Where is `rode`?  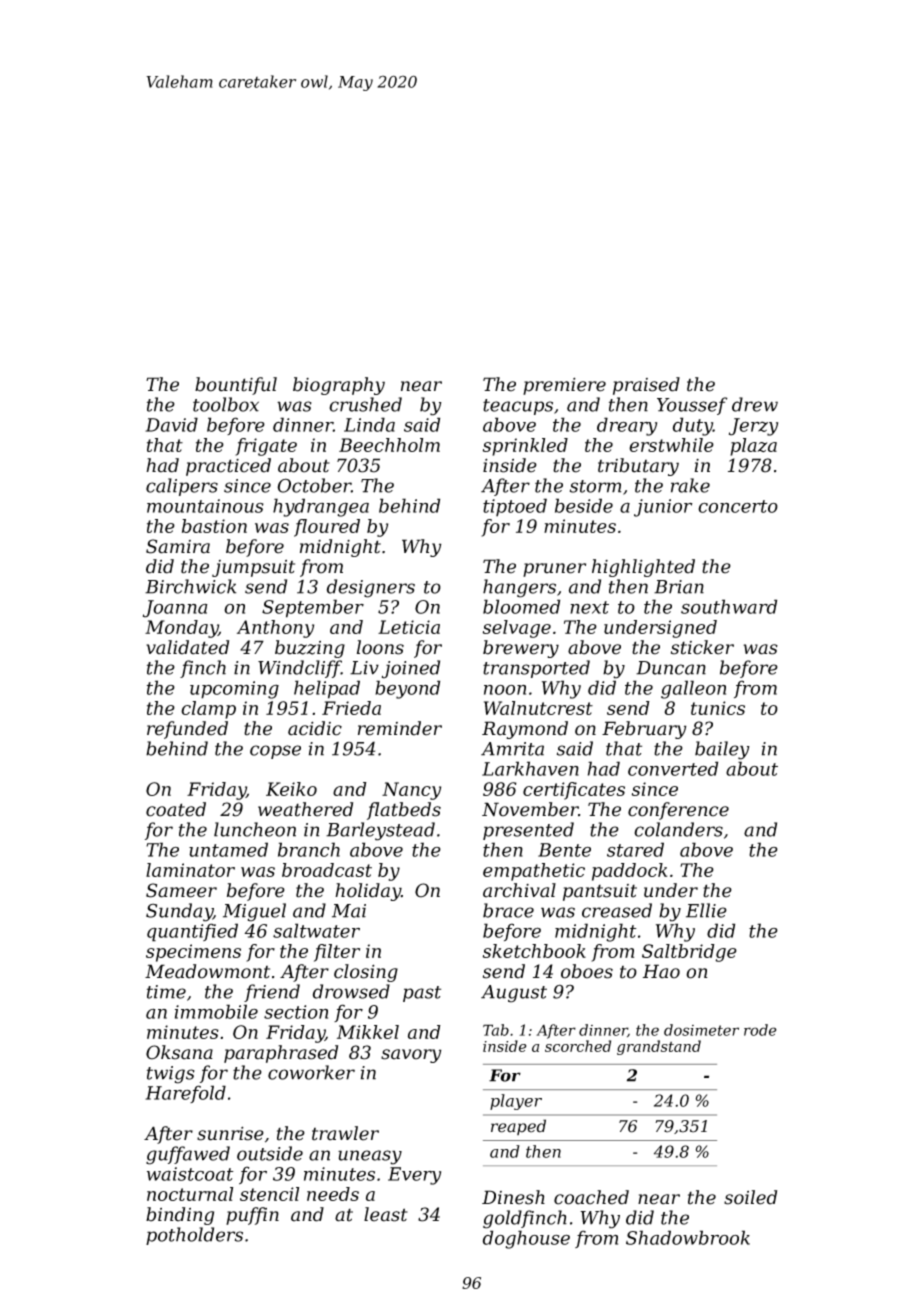 rode is located at coordinates (760, 1030).
